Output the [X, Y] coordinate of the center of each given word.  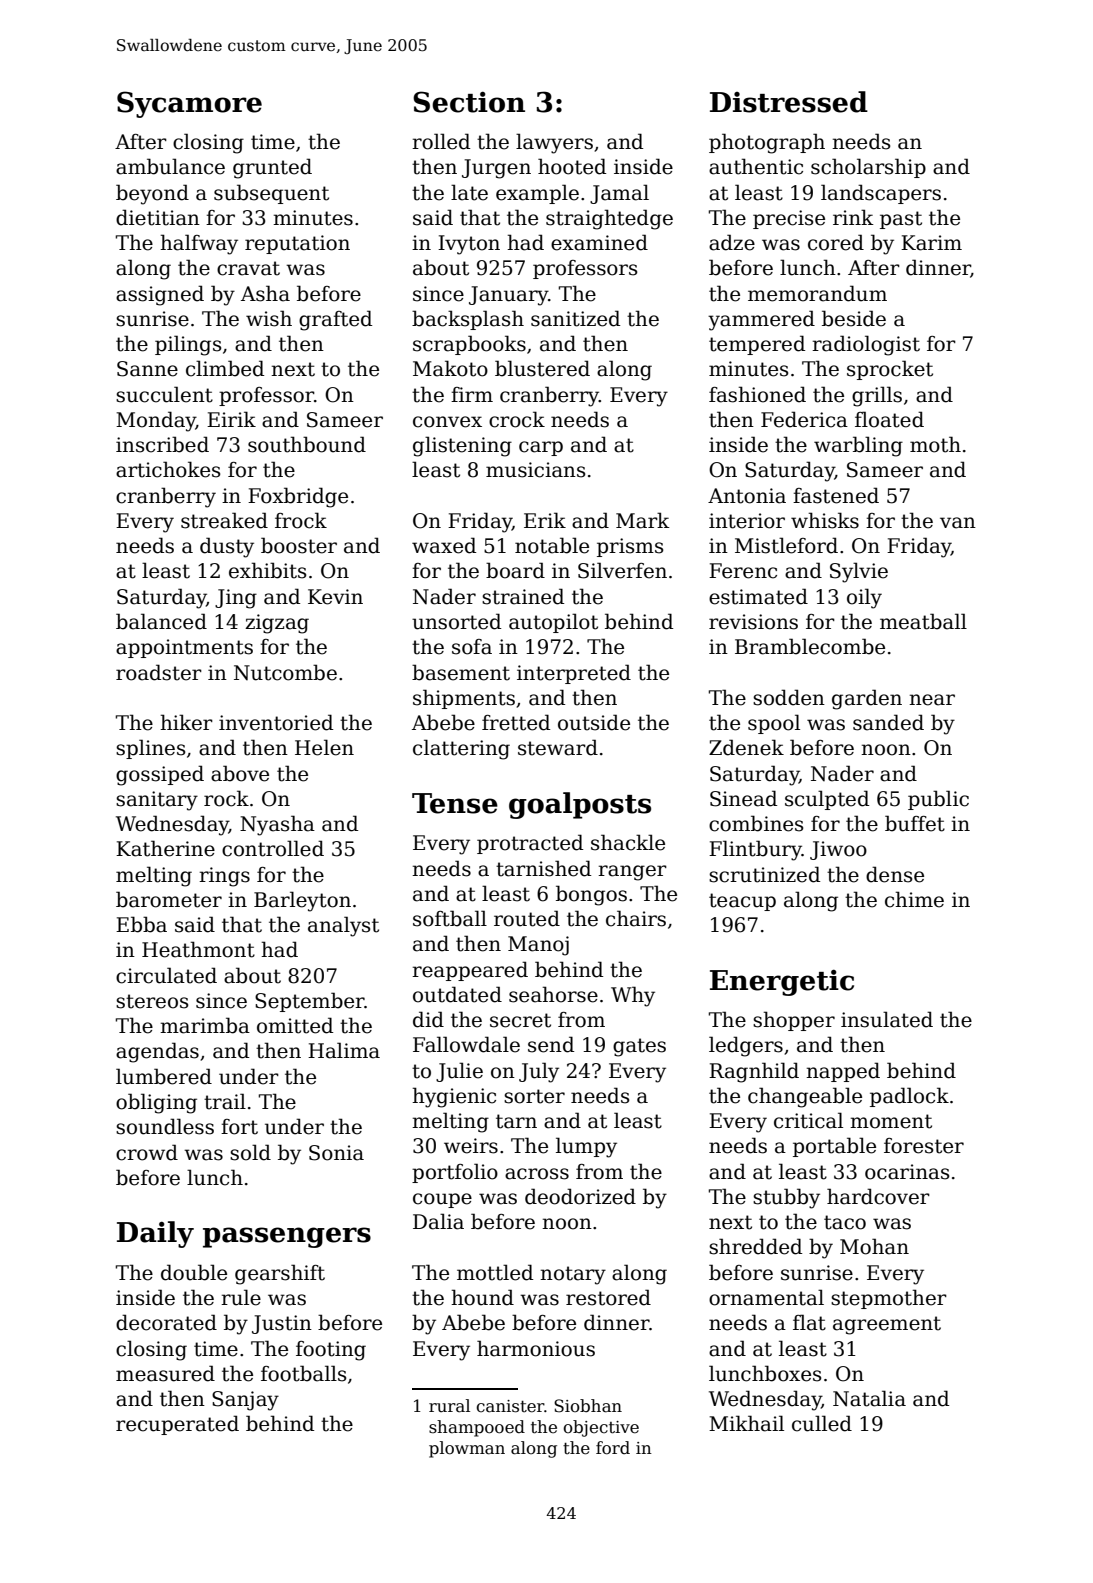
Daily [155, 1234]
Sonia [336, 1153]
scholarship [868, 168]
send [551, 1044]
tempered [757, 345]
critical [808, 1120]
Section [469, 102]
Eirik [231, 419]
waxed [444, 545]
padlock [909, 1097]
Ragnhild [754, 1072]
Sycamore [189, 104]
